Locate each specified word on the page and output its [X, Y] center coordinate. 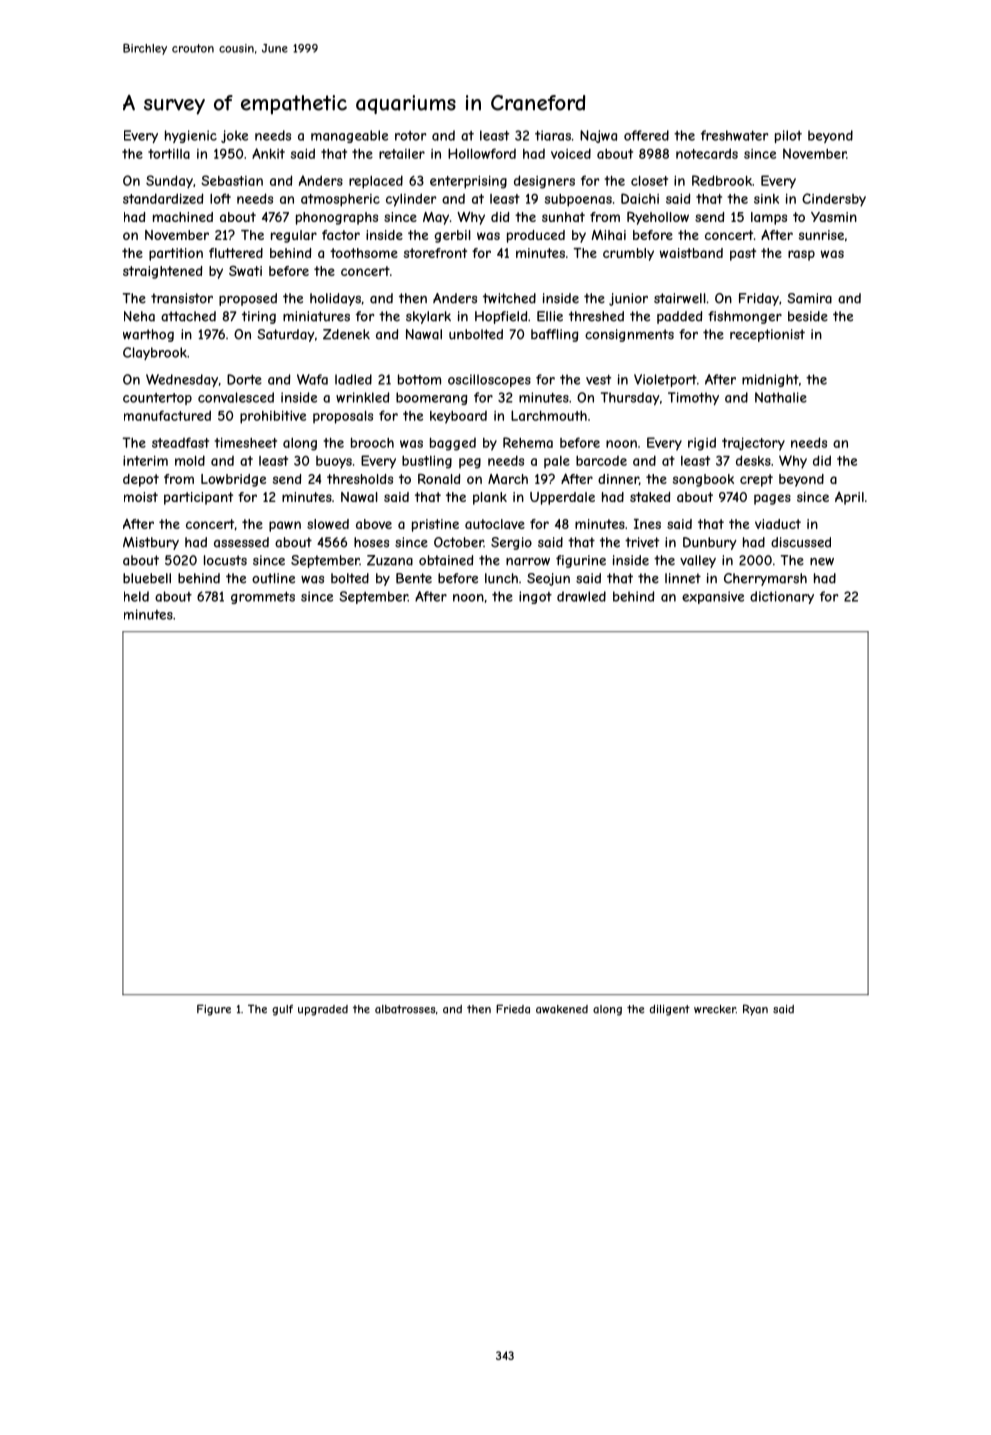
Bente [414, 578]
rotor [411, 136]
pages [772, 499]
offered [646, 135]
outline [273, 578]
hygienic [191, 136]
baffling [554, 335]
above [374, 524]
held [136, 596]
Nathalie [781, 397]
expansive [713, 597]
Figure [214, 1010]
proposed [248, 299]
